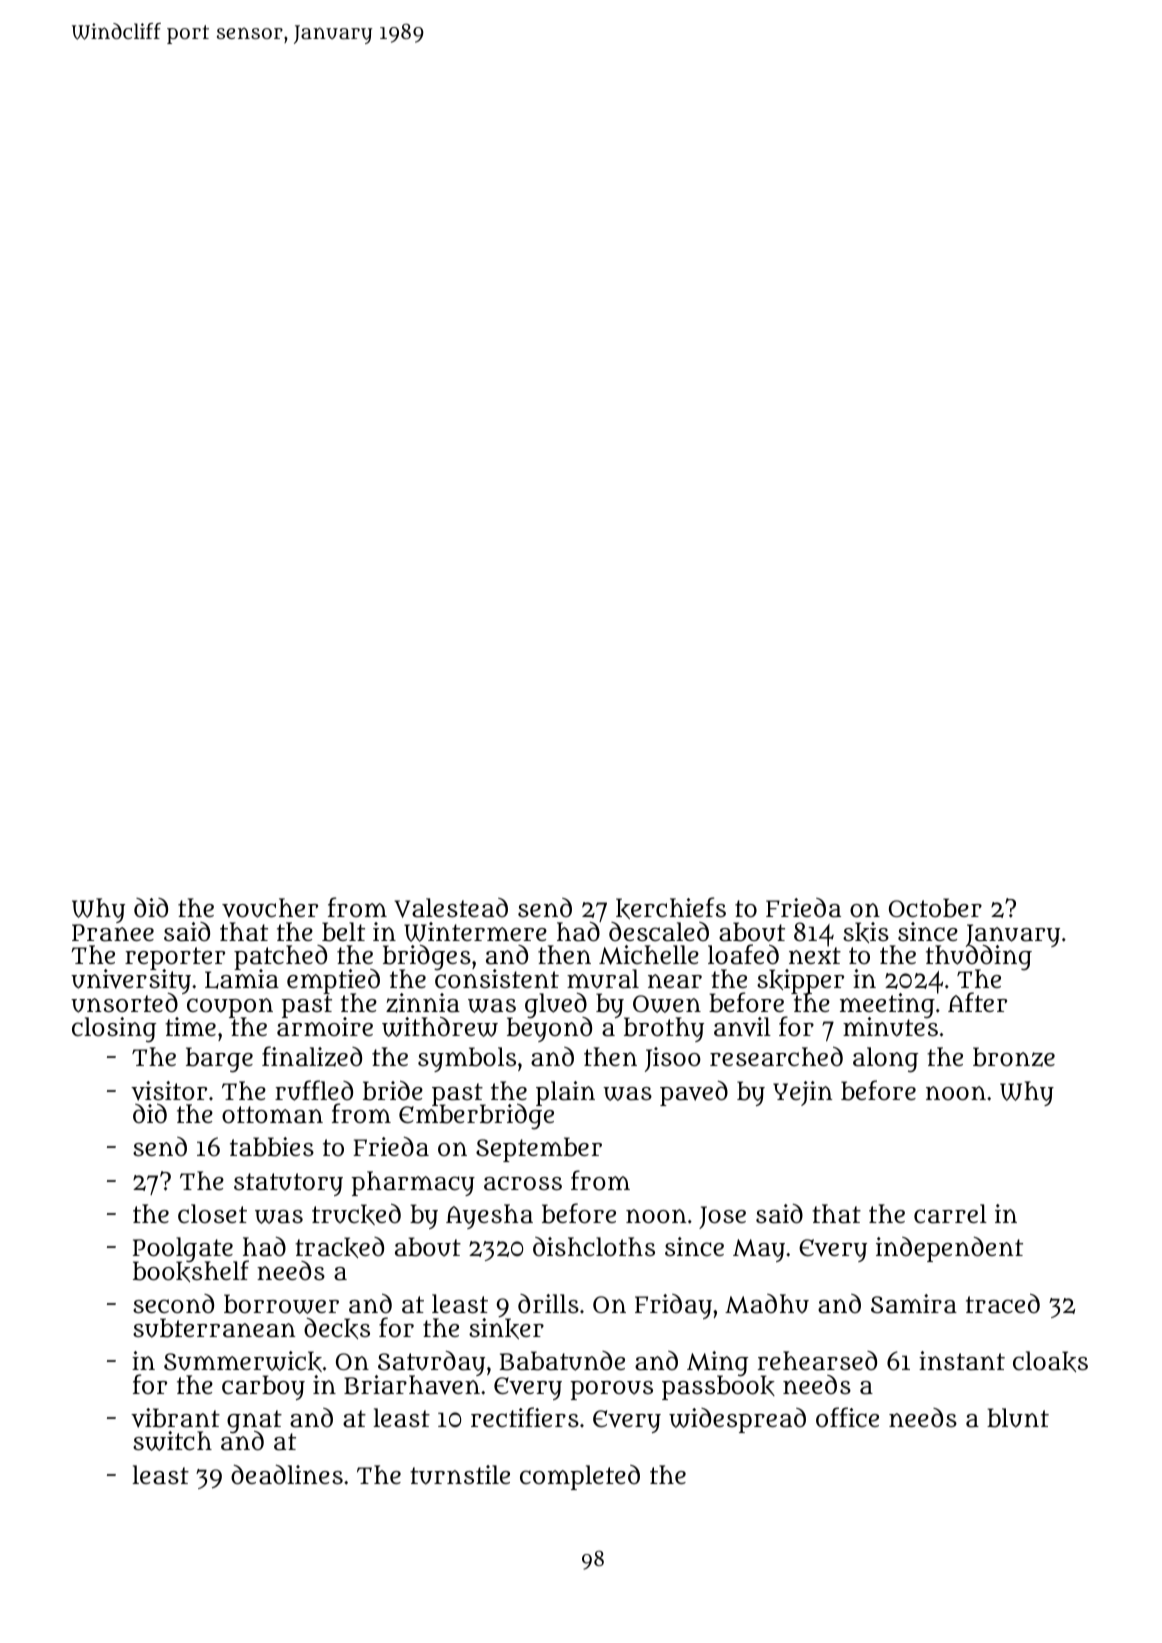  I want to click on skis, so click(866, 932).
